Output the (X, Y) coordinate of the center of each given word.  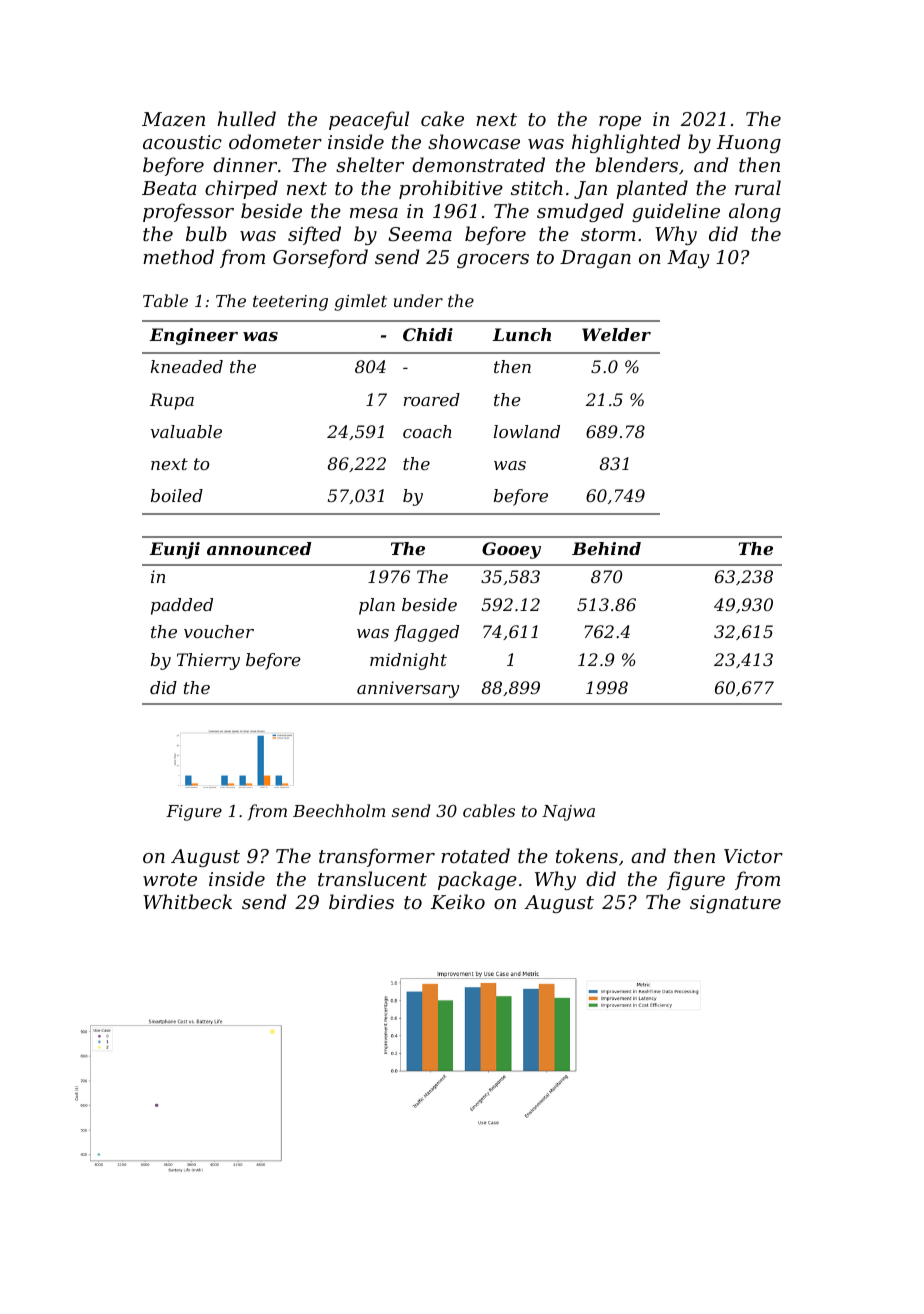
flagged (426, 633)
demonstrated (478, 164)
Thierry (208, 661)
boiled (177, 495)
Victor (753, 856)
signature (735, 904)
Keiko (458, 901)
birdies (361, 901)
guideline (676, 212)
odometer (275, 141)
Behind (606, 548)
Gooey (511, 550)
